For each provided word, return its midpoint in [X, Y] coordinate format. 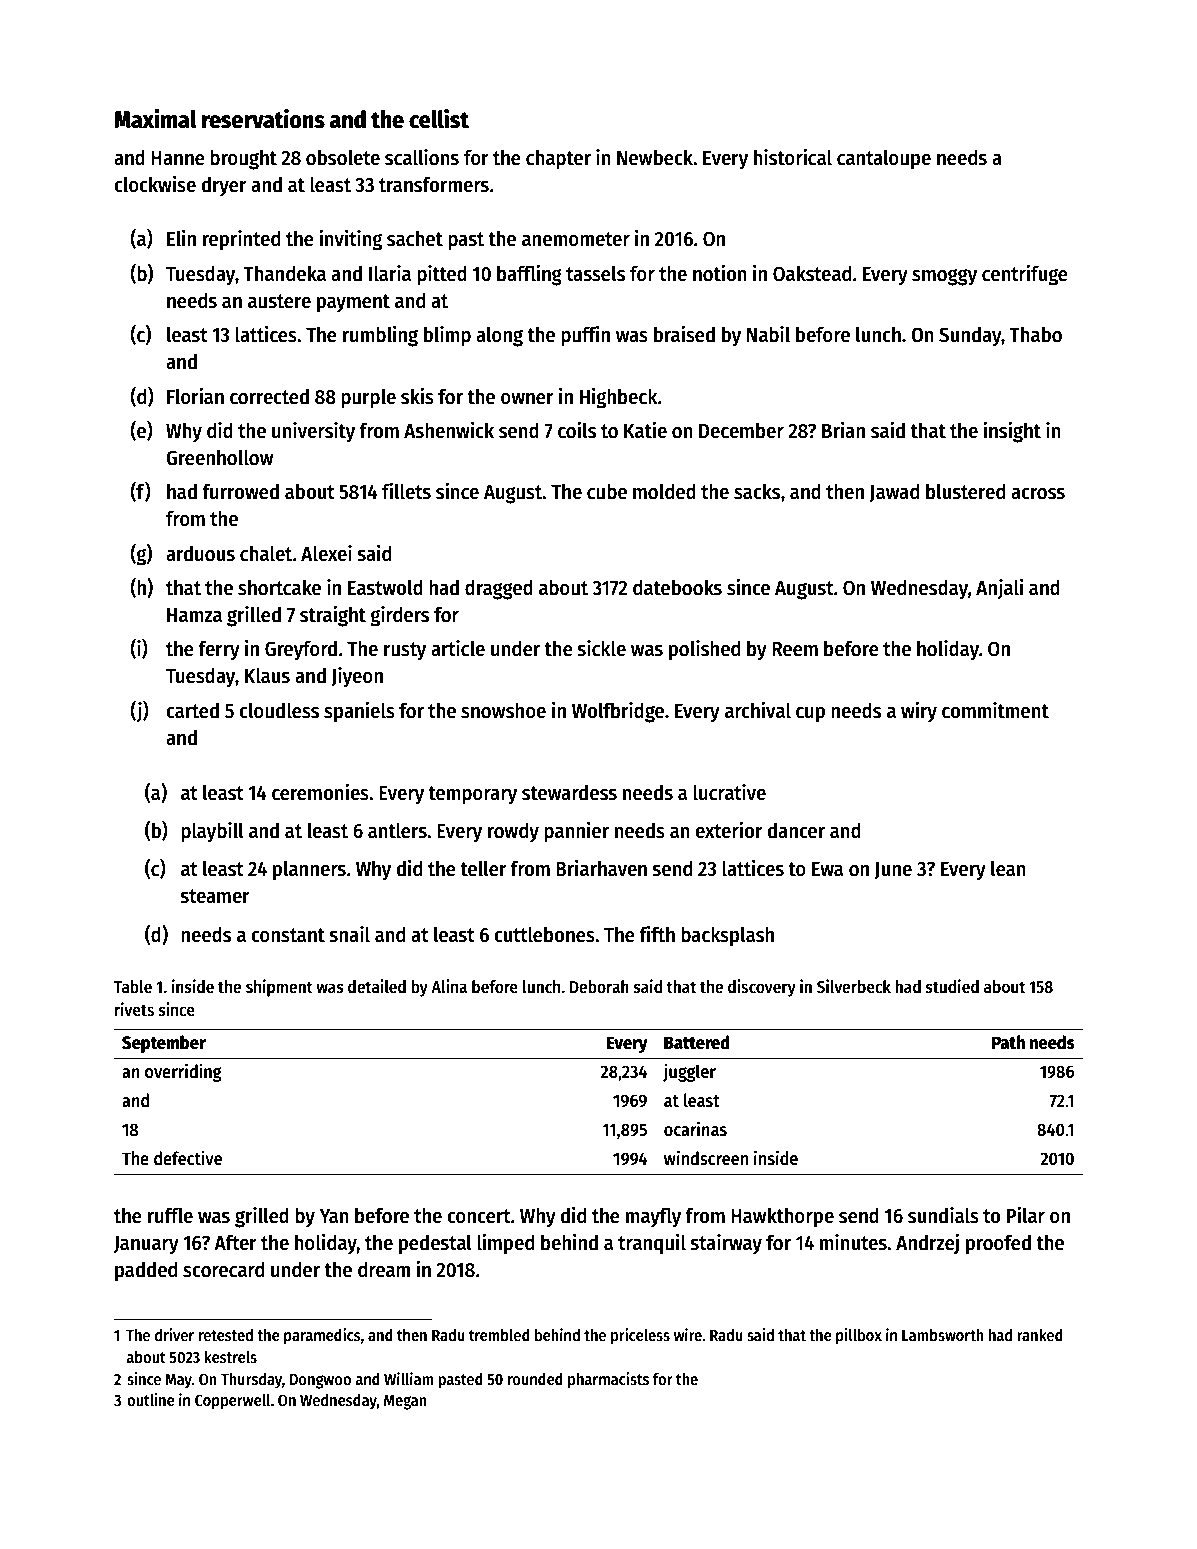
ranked [1040, 1335]
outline [151, 1399]
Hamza [194, 615]
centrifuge [1025, 275]
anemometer [576, 239]
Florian [195, 396]
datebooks [677, 587]
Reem [795, 649]
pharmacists [608, 1380]
